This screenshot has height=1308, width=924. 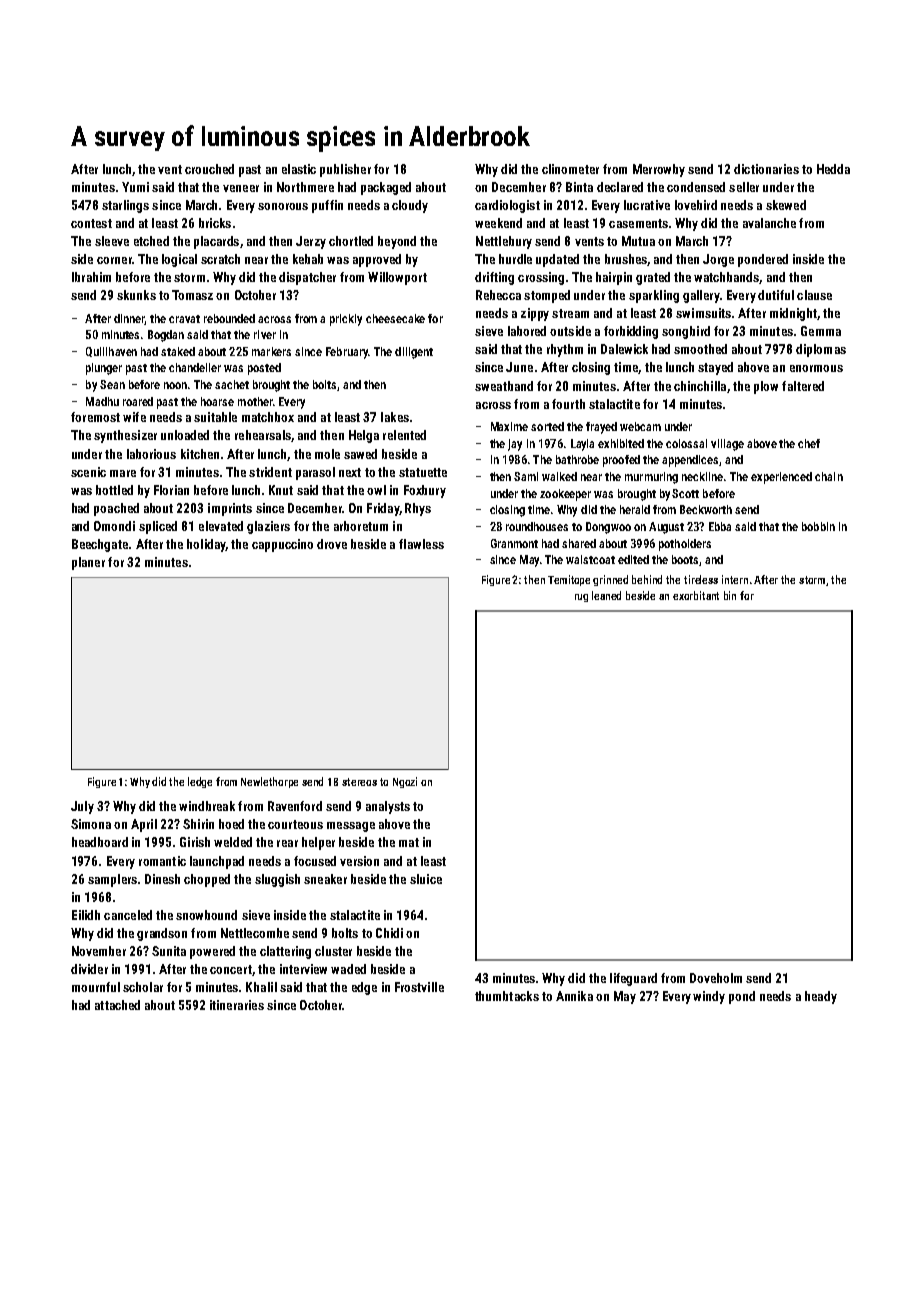 I want to click on publisher, so click(x=345, y=170).
